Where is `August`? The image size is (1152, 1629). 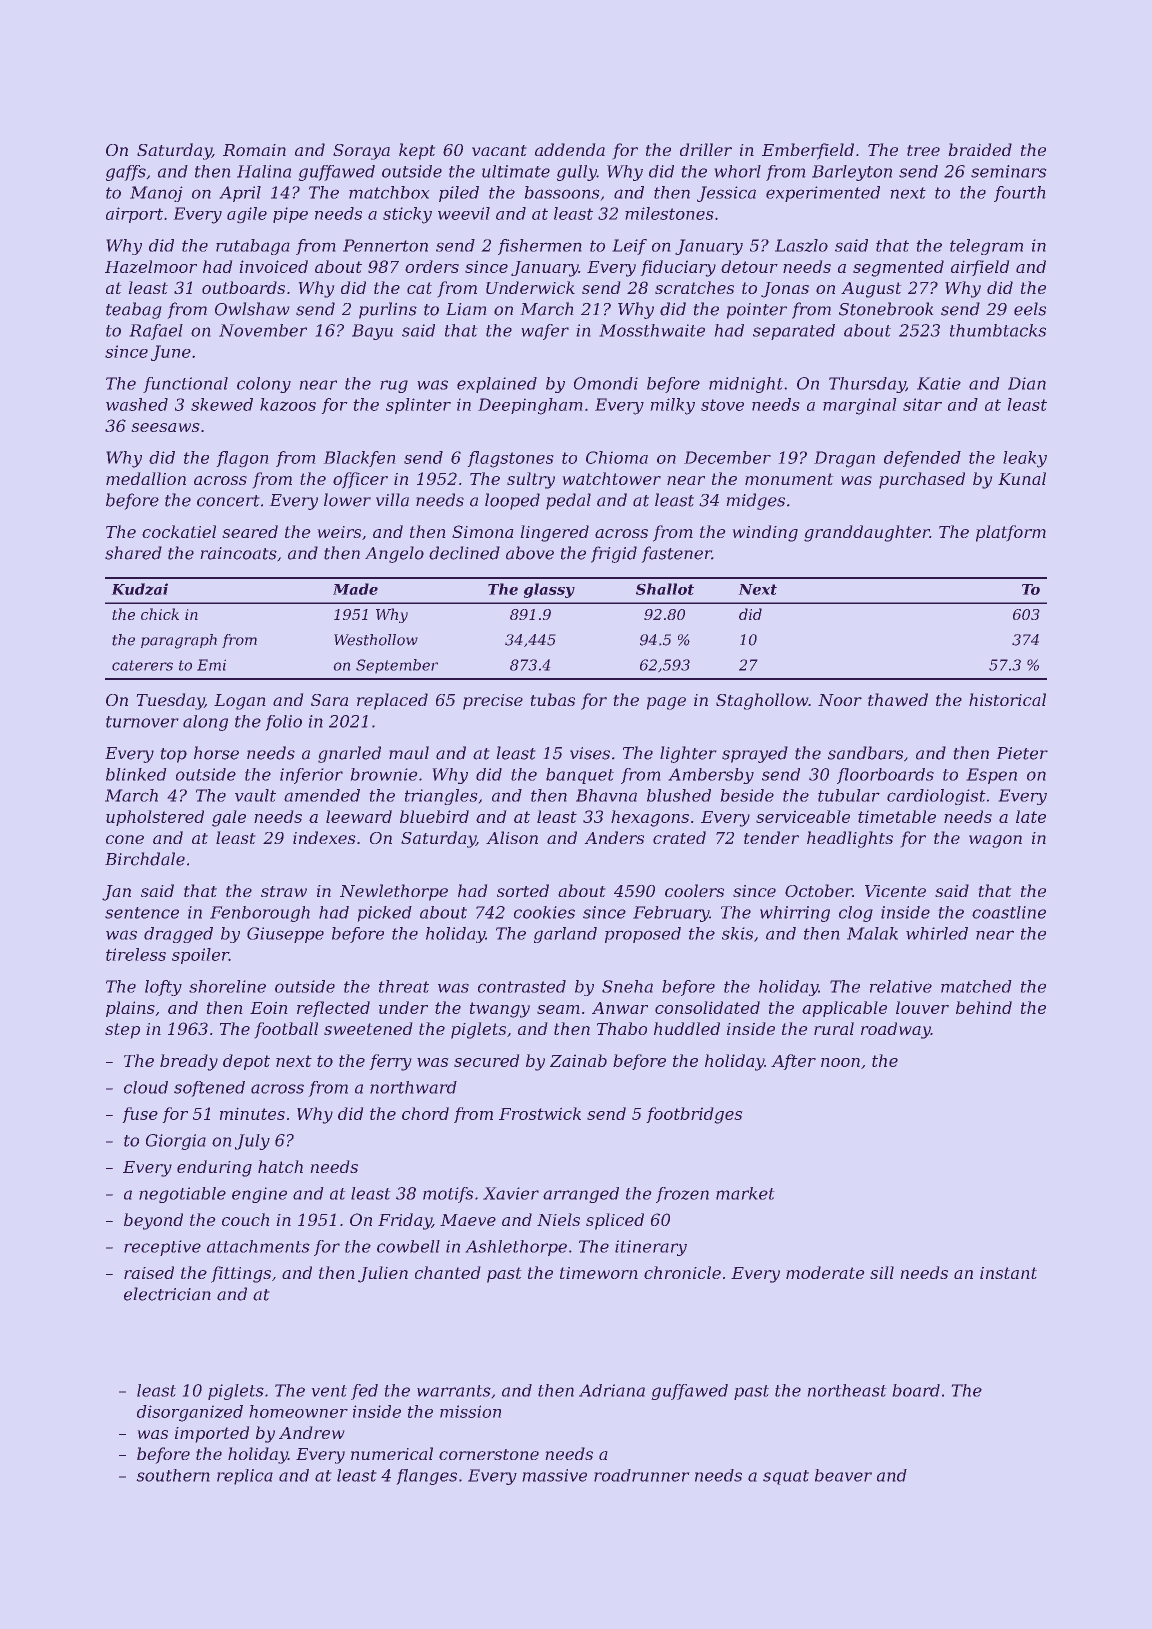
August is located at coordinates (871, 290).
